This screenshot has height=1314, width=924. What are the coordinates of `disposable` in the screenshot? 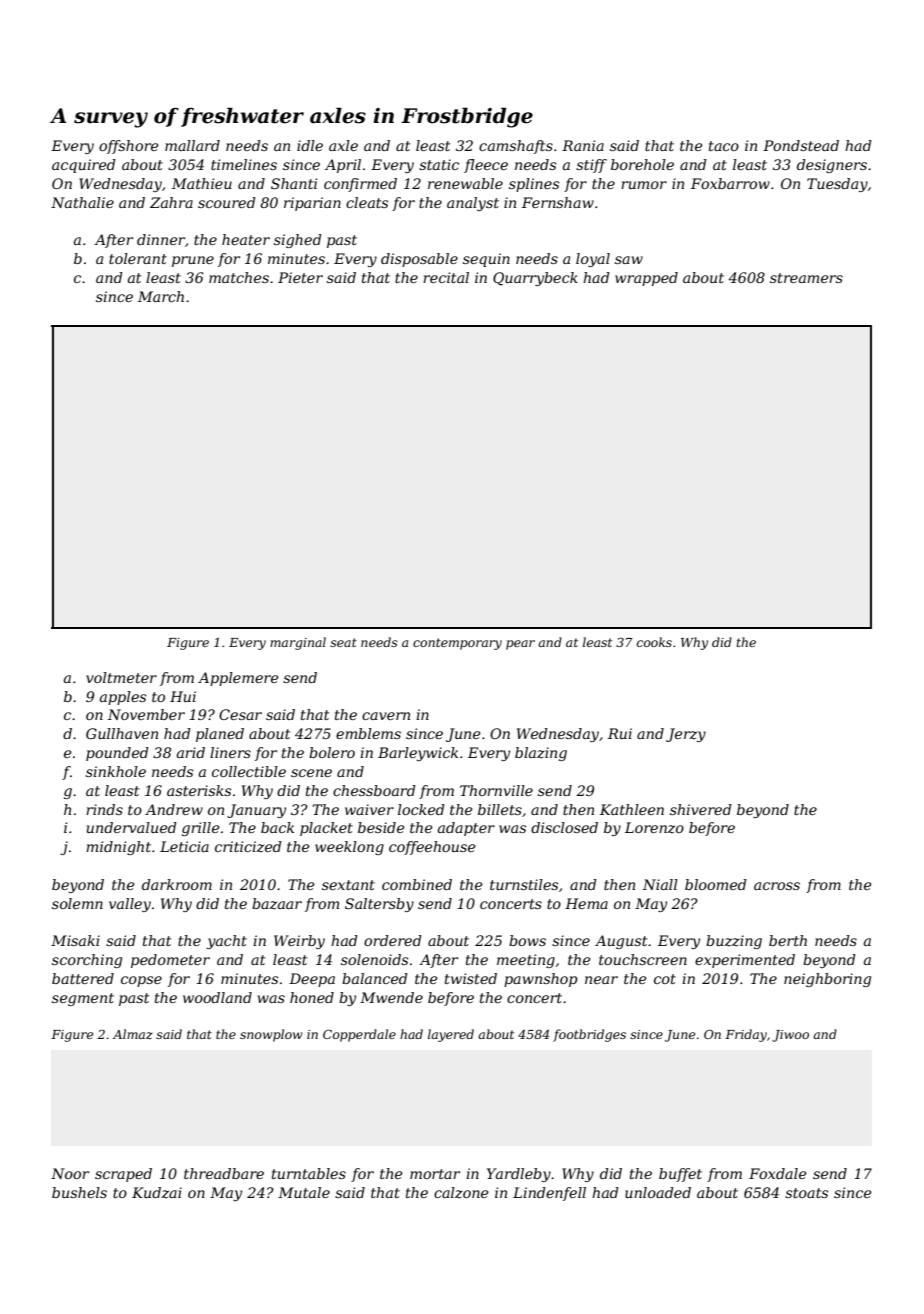 It's located at (419, 260).
